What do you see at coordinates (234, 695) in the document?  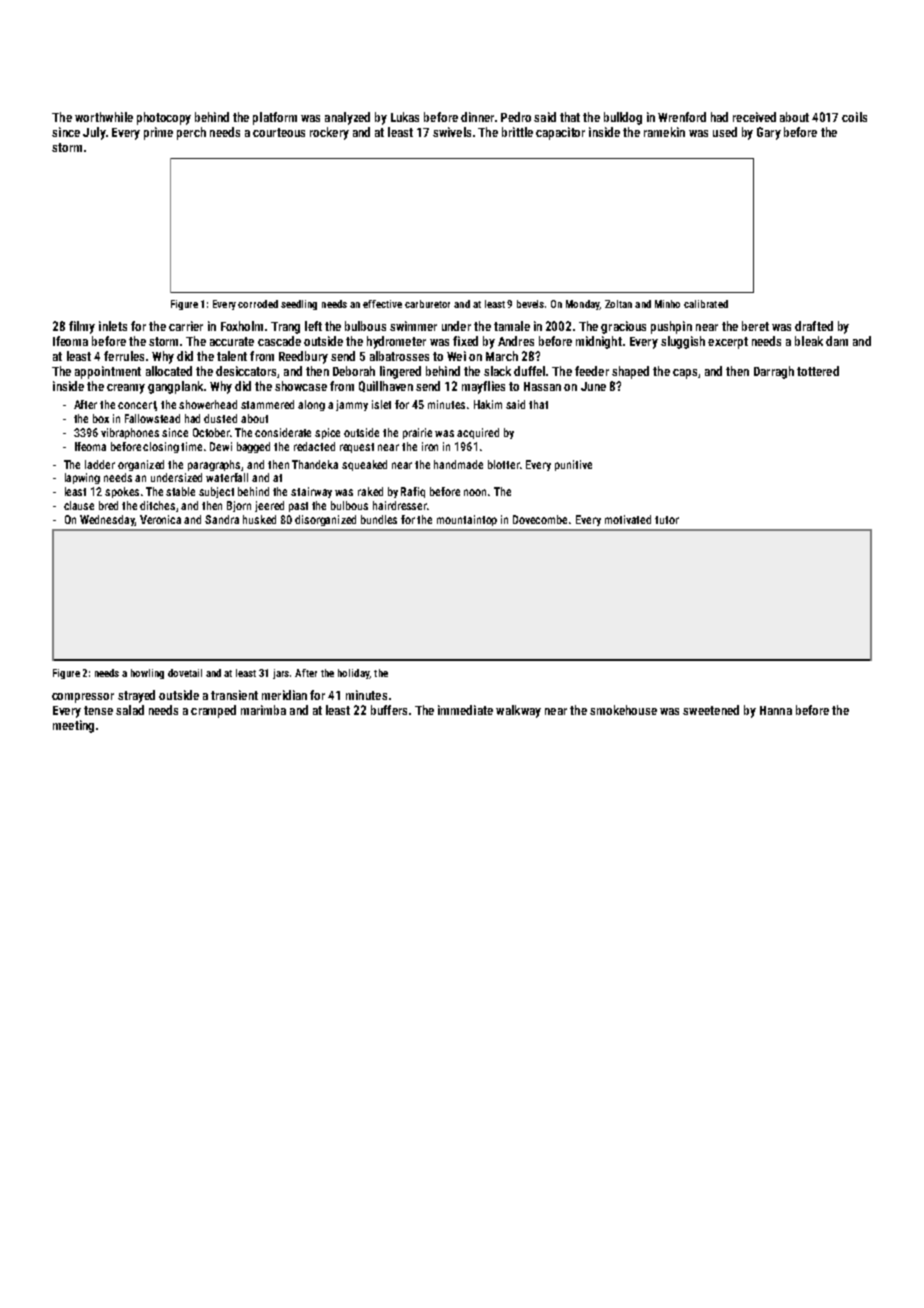 I see `transient` at bounding box center [234, 695].
